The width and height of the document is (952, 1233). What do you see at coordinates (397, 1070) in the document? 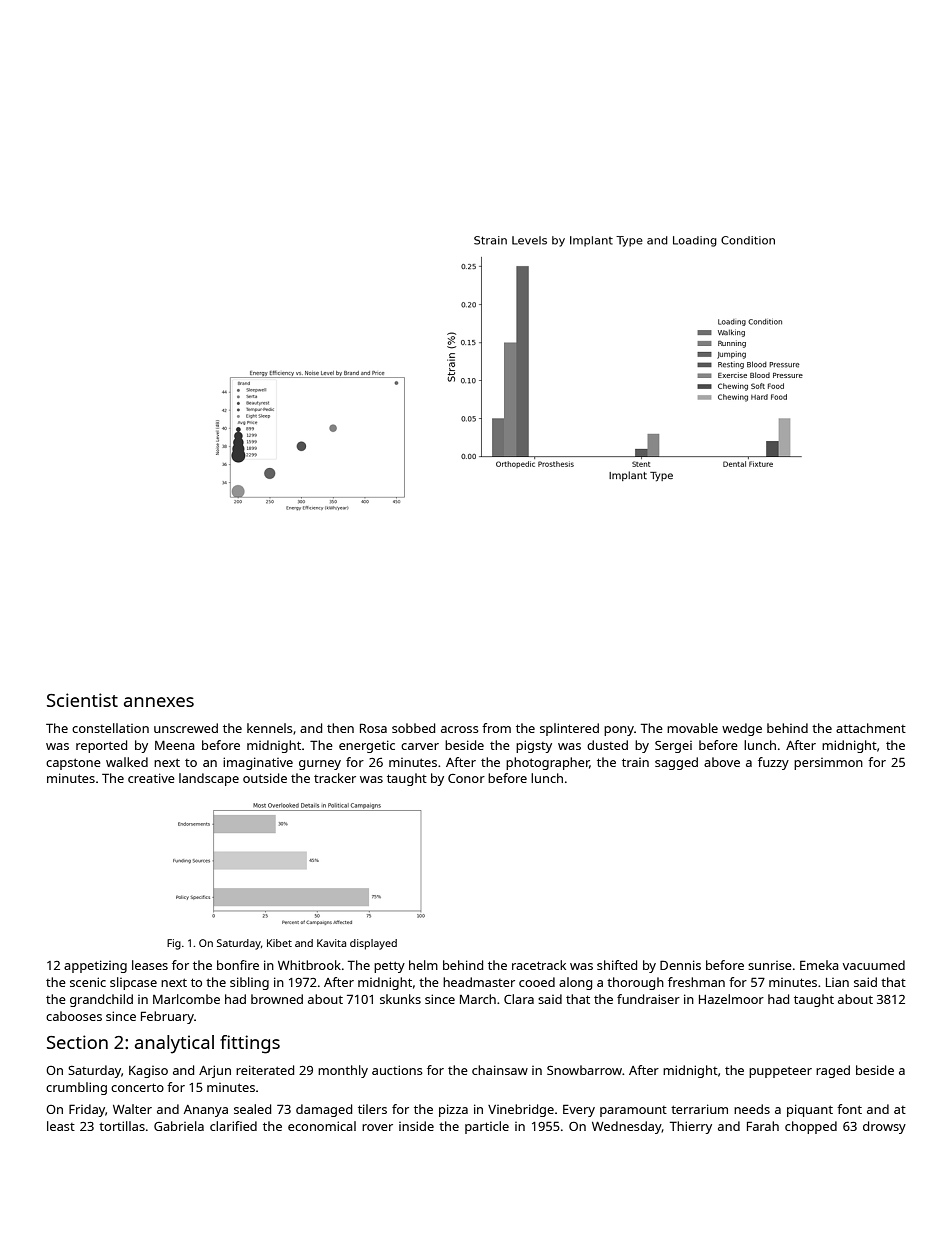
I see `auctions` at bounding box center [397, 1070].
